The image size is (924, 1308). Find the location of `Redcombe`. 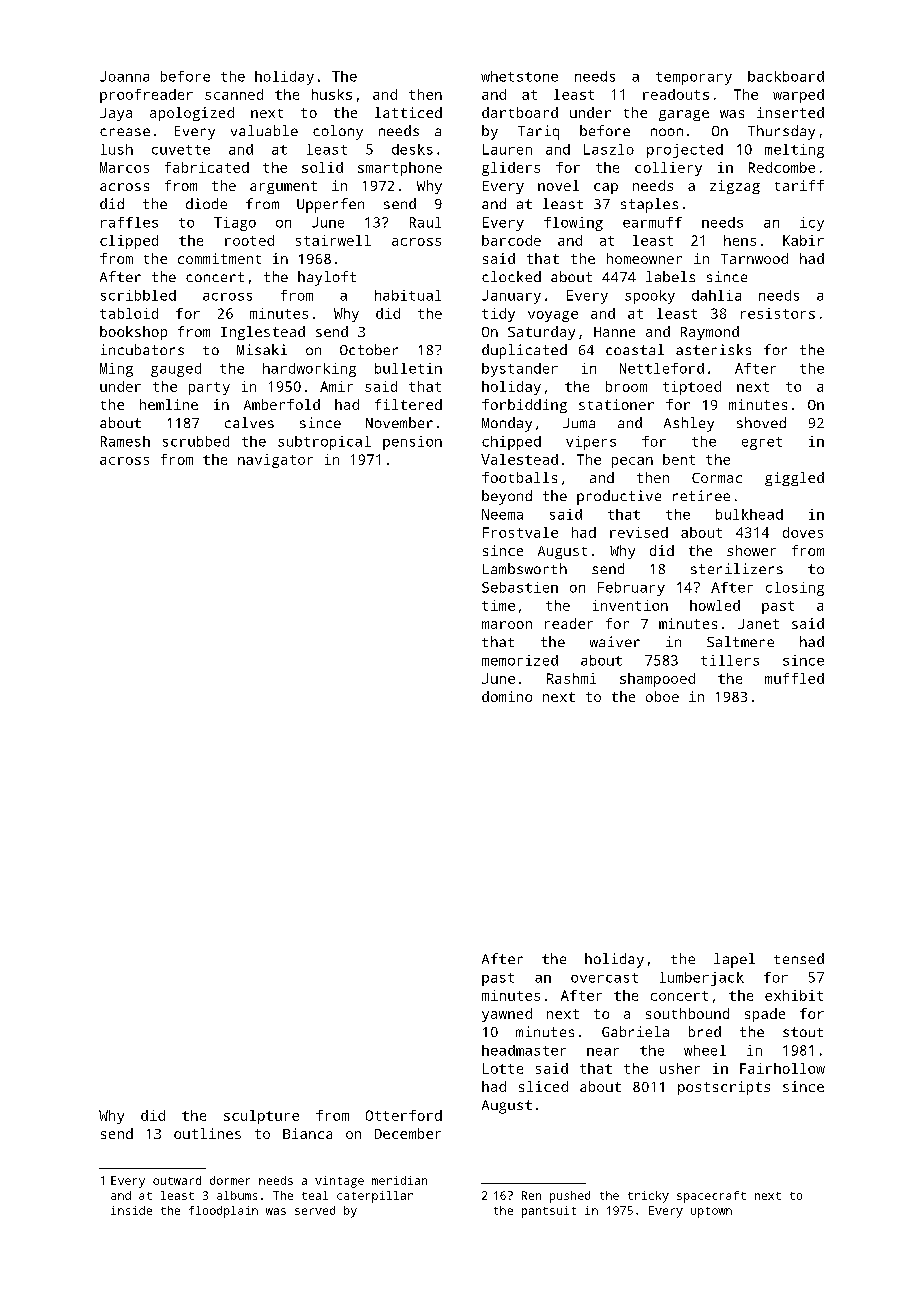

Redcombe is located at coordinates (782, 167).
